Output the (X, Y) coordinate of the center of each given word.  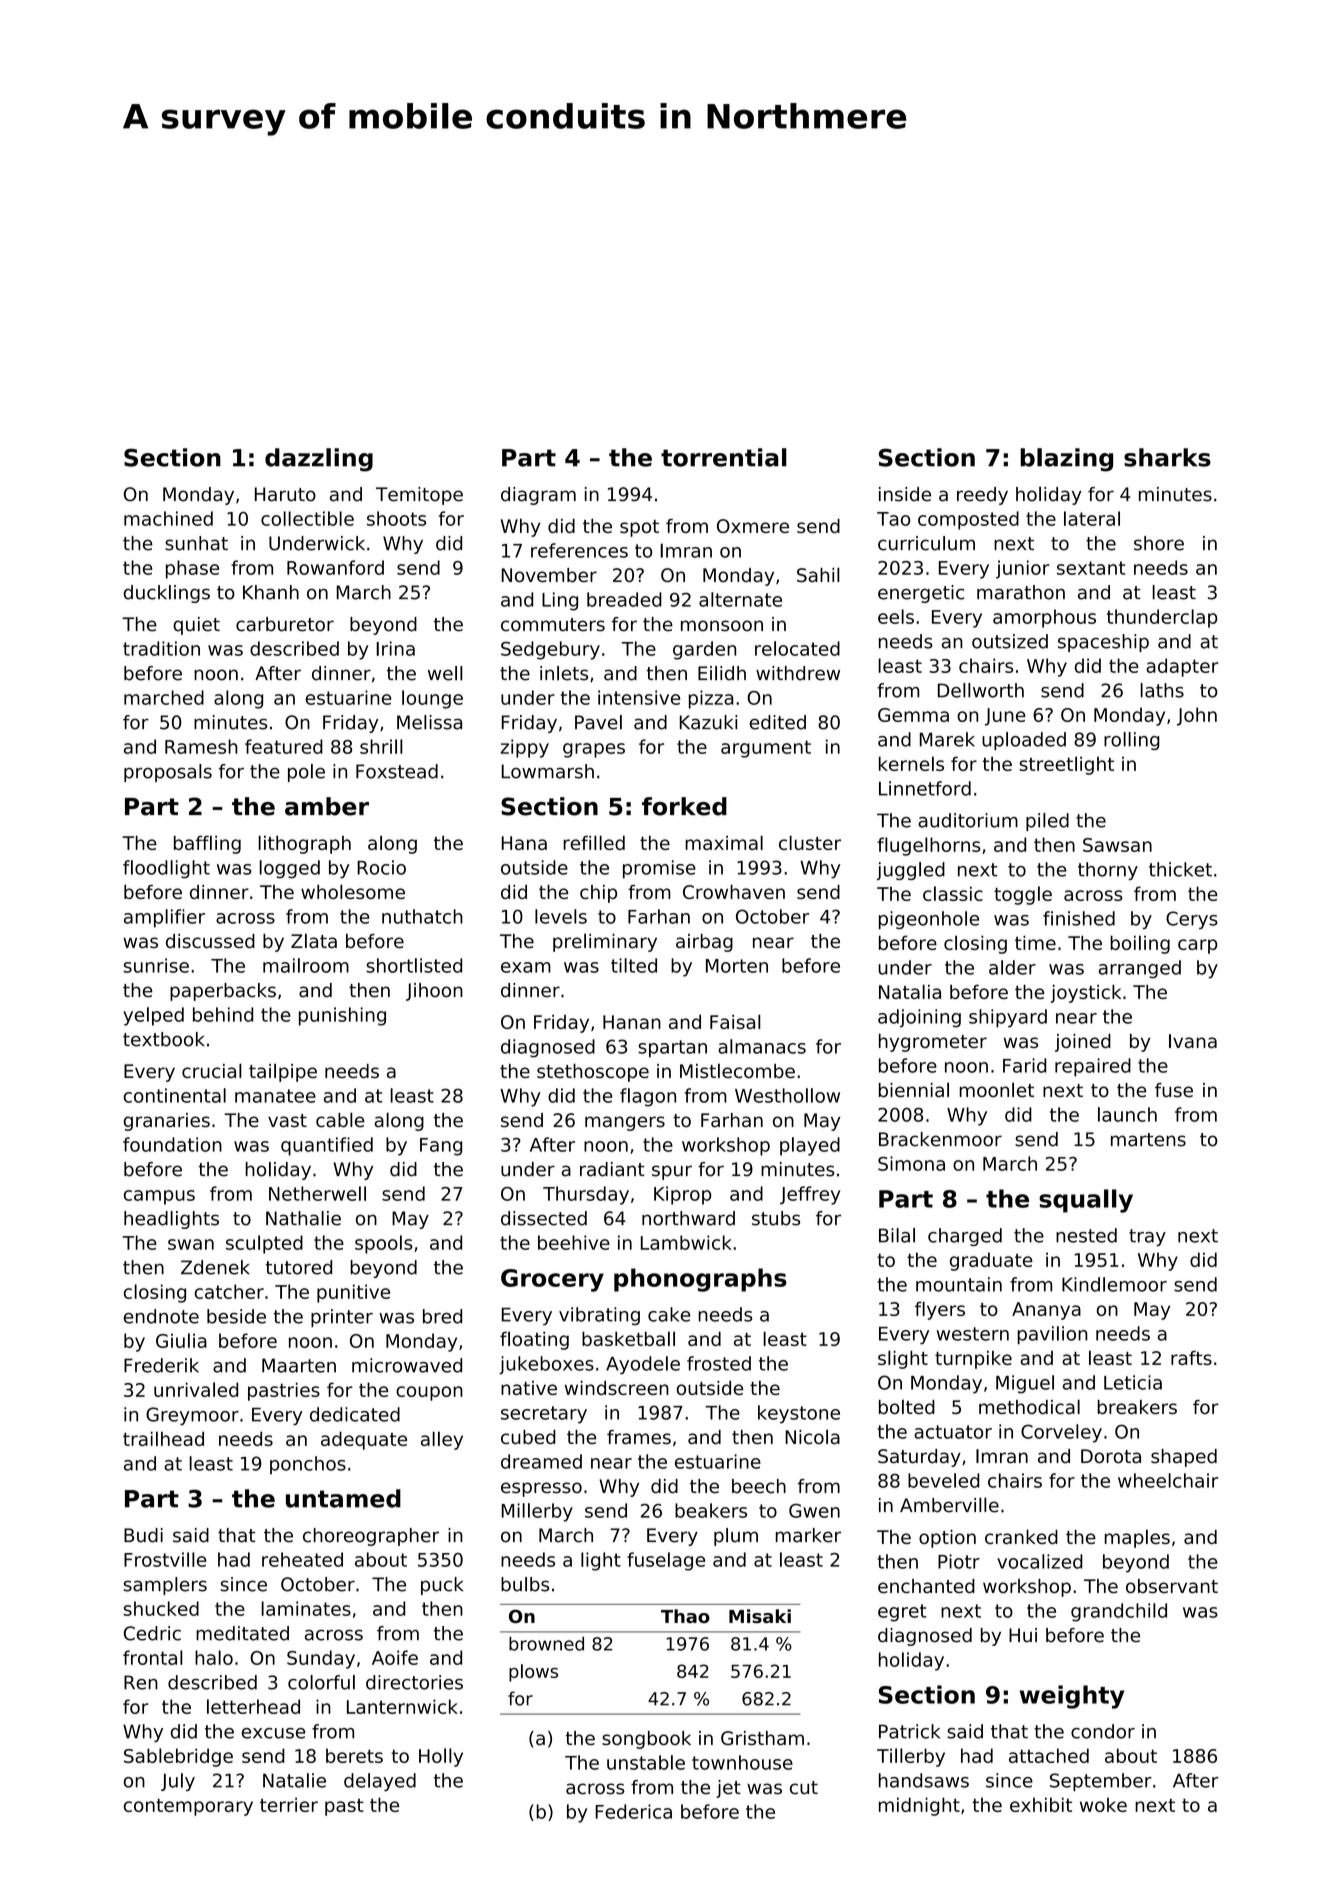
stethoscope (593, 1073)
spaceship (1103, 643)
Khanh (271, 592)
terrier (289, 1804)
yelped (153, 1016)
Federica (633, 1811)
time (1035, 942)
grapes (594, 750)
